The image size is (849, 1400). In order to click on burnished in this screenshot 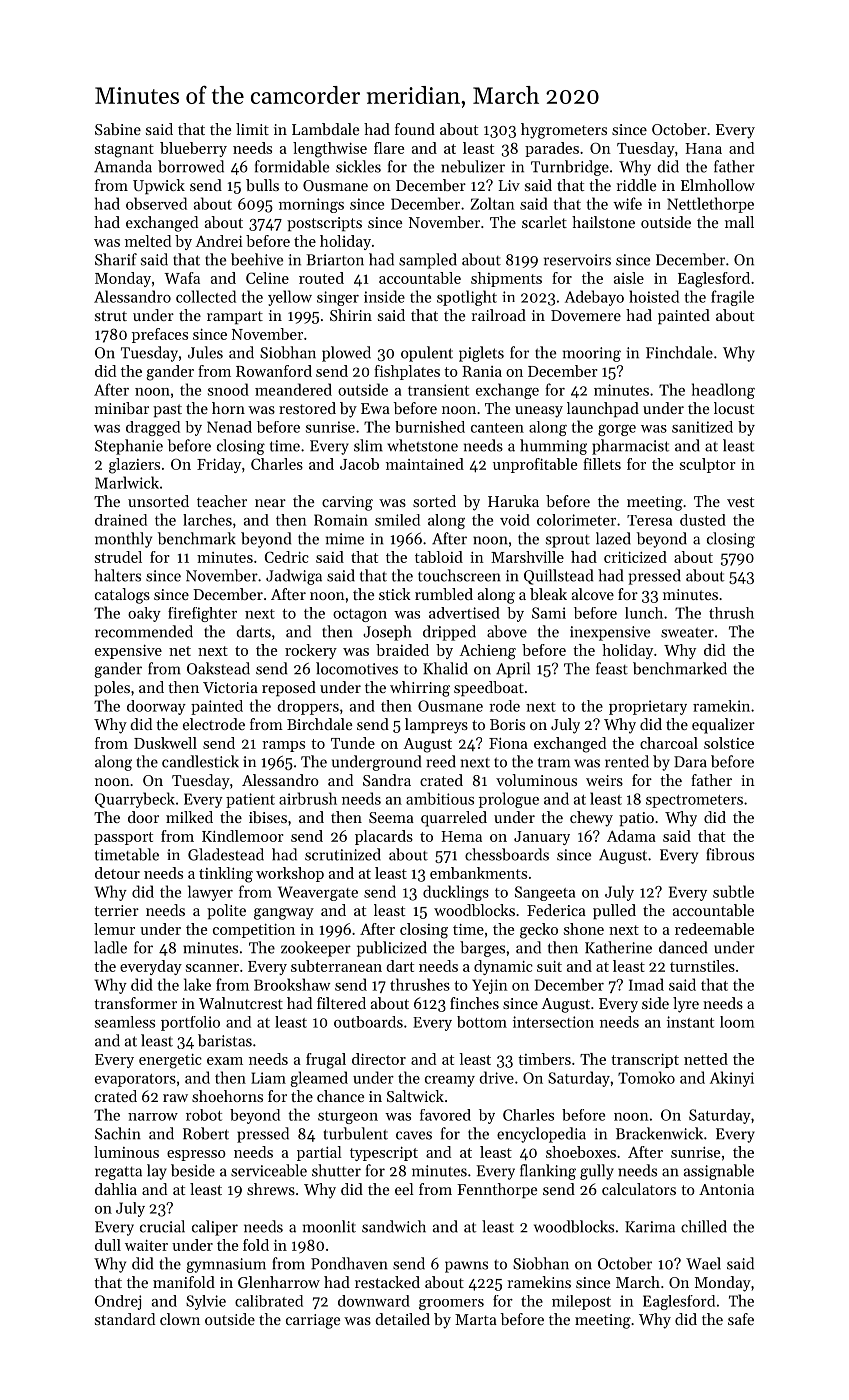, I will do `click(430, 427)`.
